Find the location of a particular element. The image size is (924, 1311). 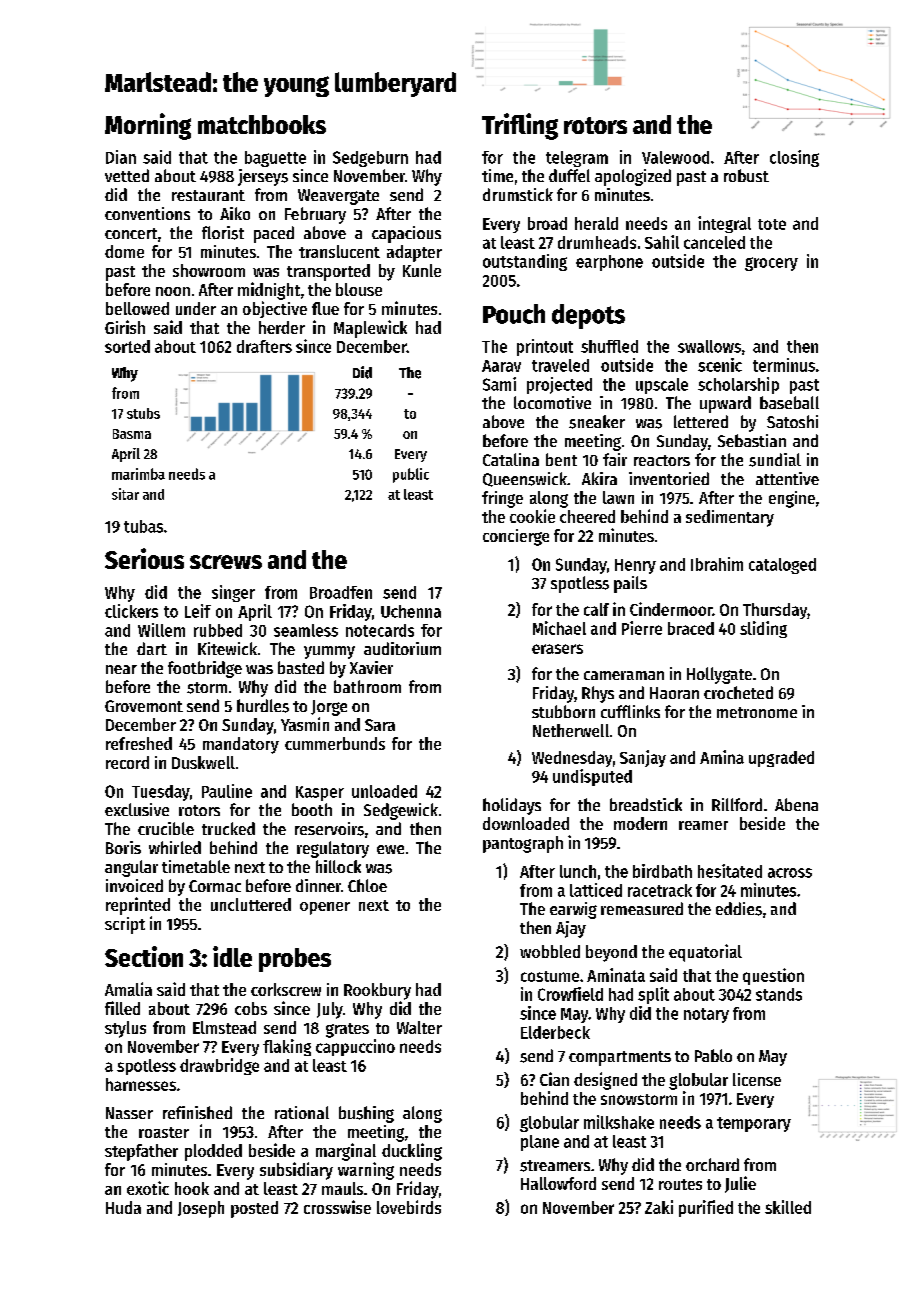

terminus is located at coordinates (784, 365).
